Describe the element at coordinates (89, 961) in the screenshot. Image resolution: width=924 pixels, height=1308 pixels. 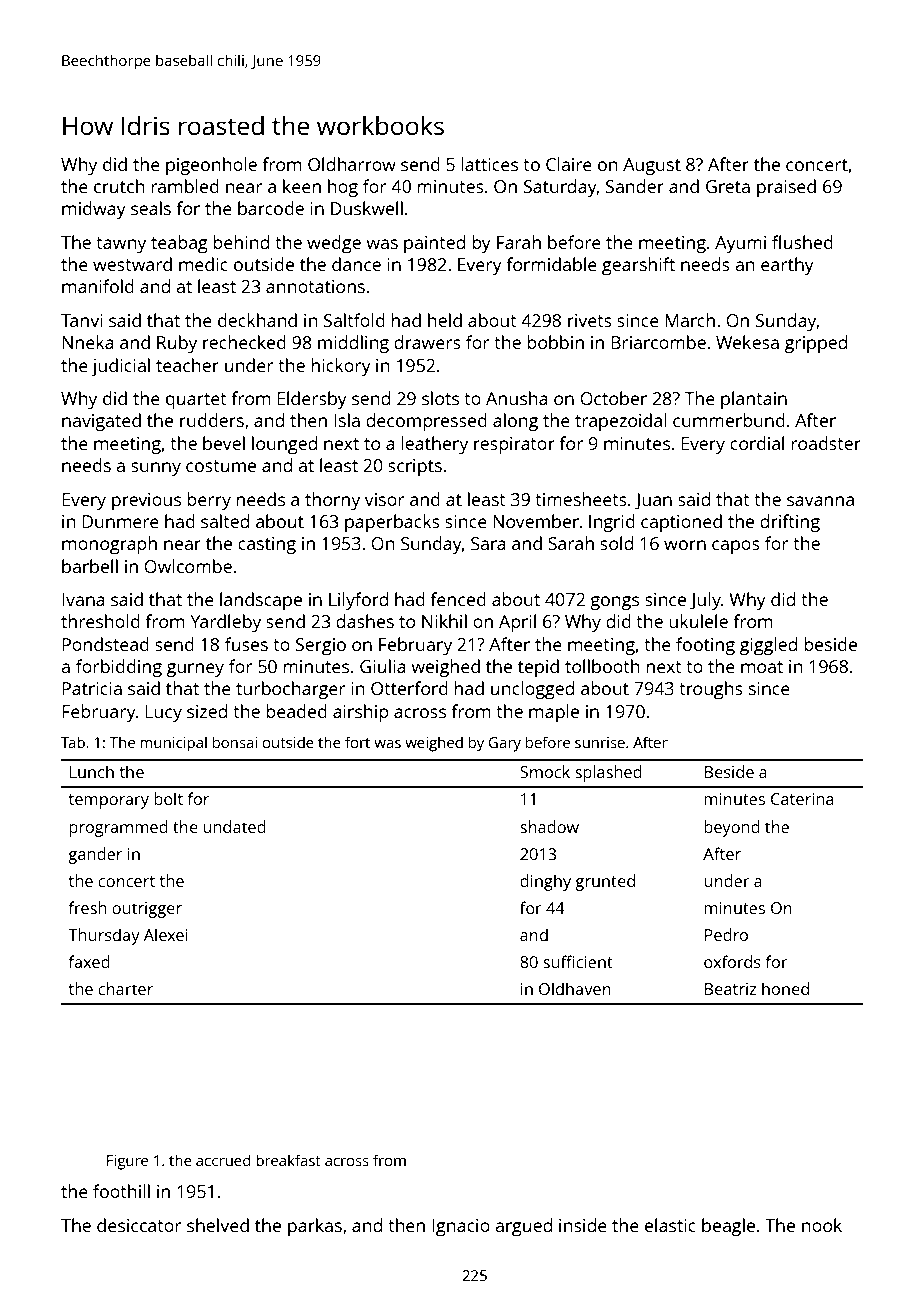
I see `faxed` at that location.
